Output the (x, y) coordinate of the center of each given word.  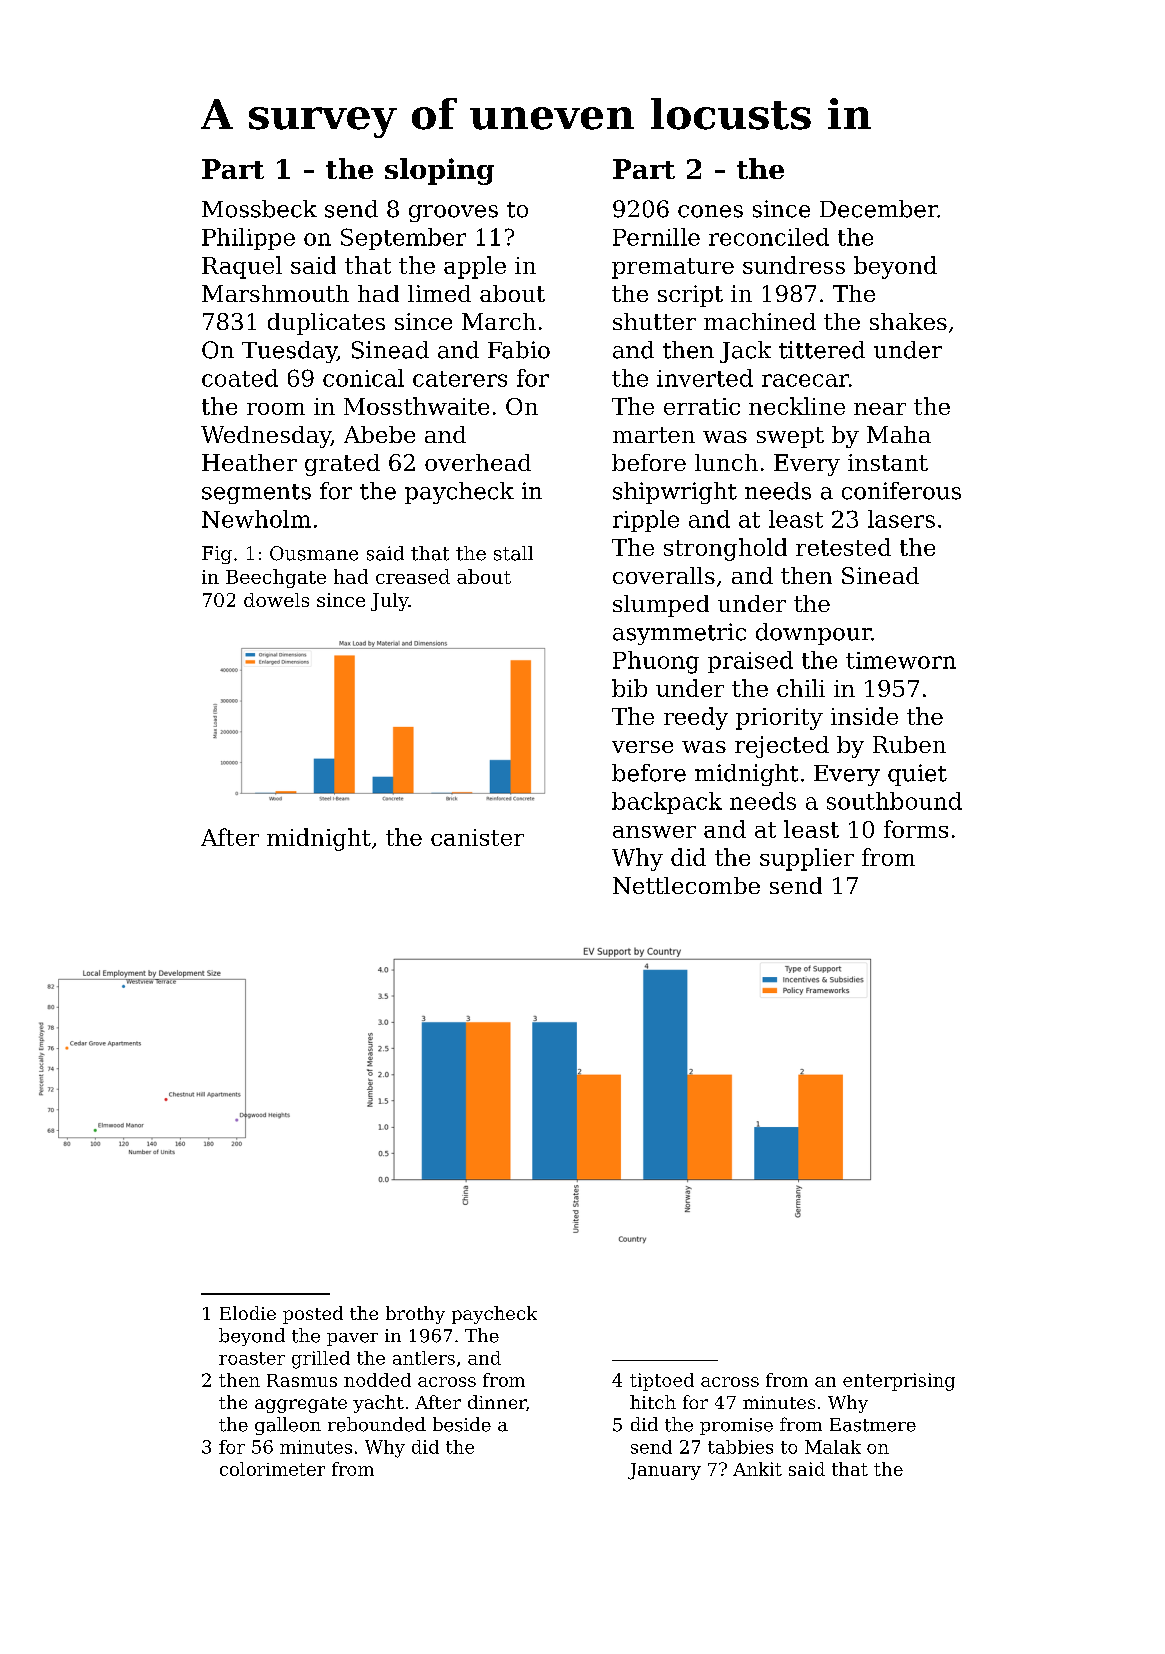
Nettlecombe (686, 885)
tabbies (740, 1447)
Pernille (656, 237)
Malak (833, 1447)
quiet (917, 775)
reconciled (769, 237)
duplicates (326, 324)
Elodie (248, 1313)
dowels (276, 600)
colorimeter (272, 1469)
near (880, 409)
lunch (726, 462)
